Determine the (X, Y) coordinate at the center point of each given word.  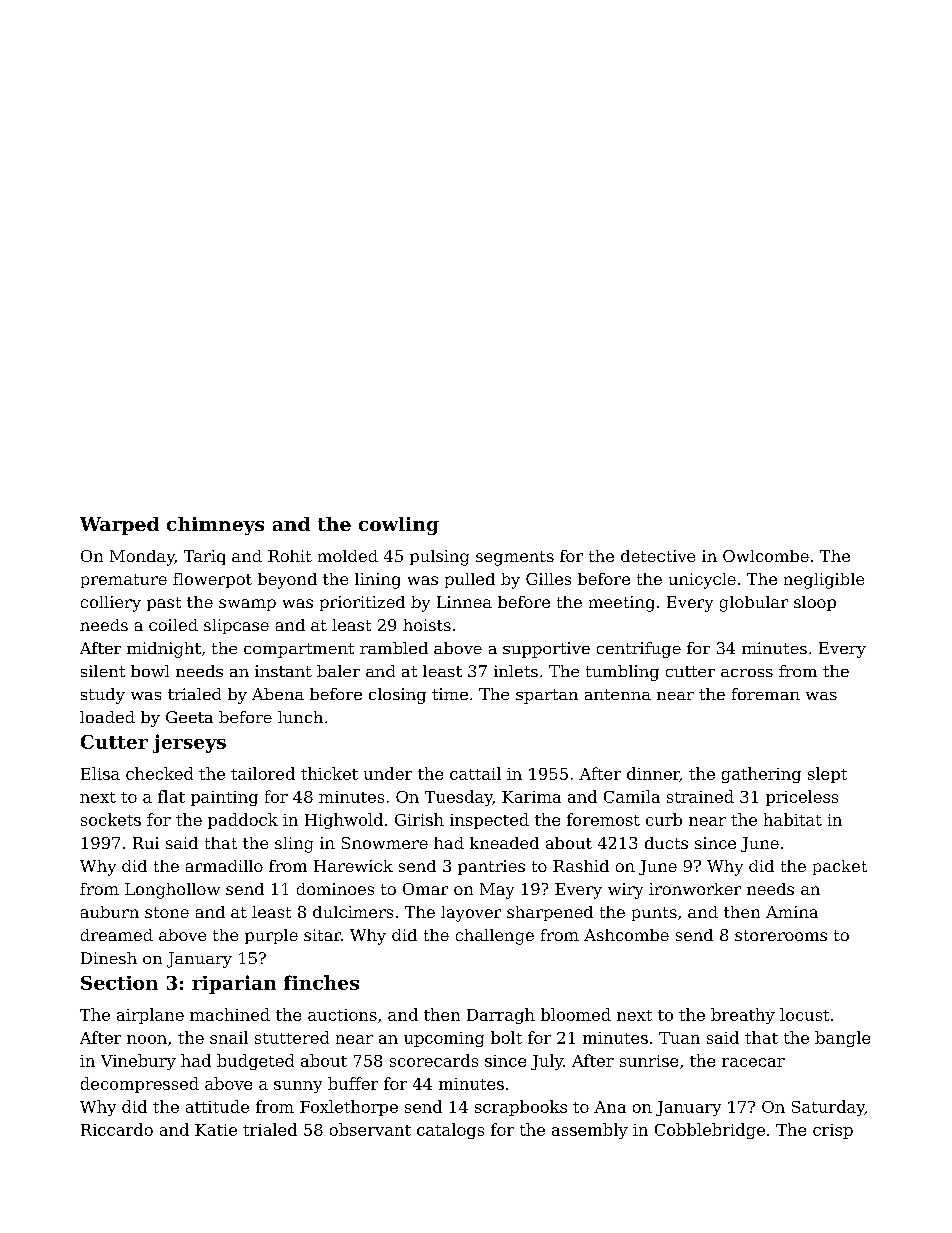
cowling (399, 526)
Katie (216, 1130)
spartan (547, 696)
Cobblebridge (710, 1131)
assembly (590, 1131)
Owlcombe (766, 556)
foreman (766, 694)
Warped (119, 526)
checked (159, 773)
